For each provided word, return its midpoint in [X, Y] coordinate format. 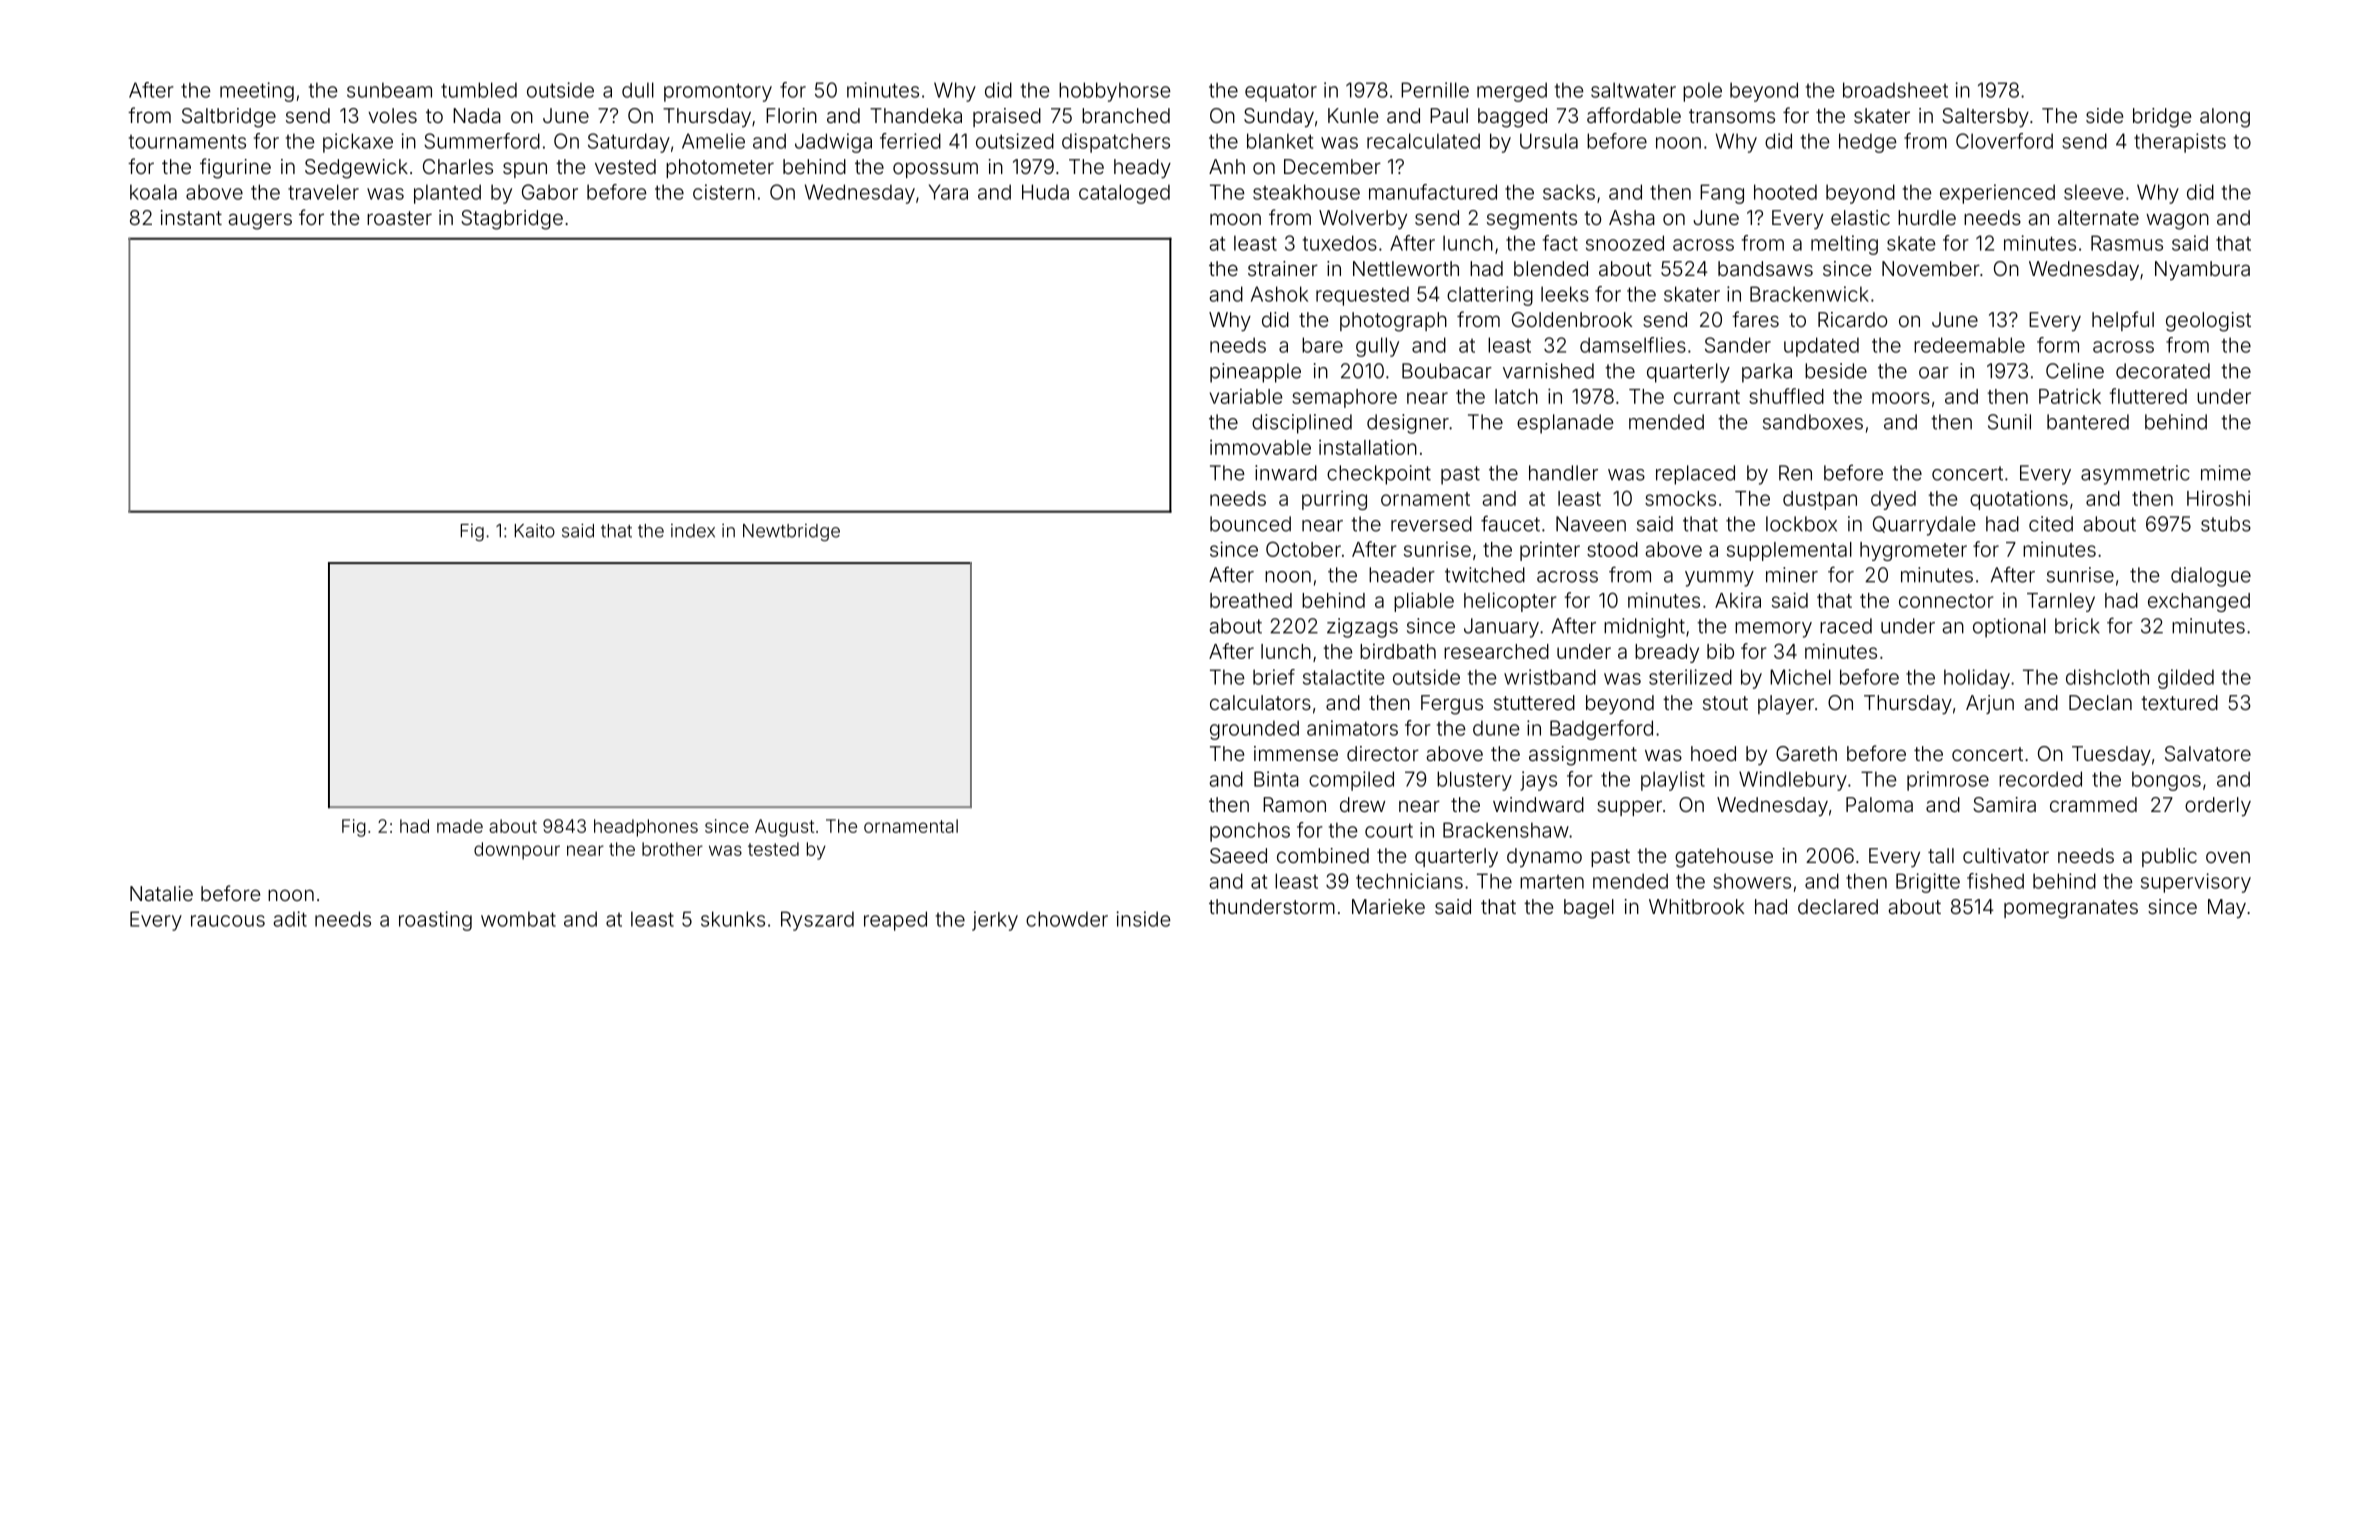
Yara [948, 192]
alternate [2098, 217]
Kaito [535, 531]
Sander [1738, 345]
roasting [435, 921]
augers [260, 221]
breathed [1251, 600]
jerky [995, 921]
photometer [720, 168]
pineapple [1255, 373]
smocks [1680, 498]
